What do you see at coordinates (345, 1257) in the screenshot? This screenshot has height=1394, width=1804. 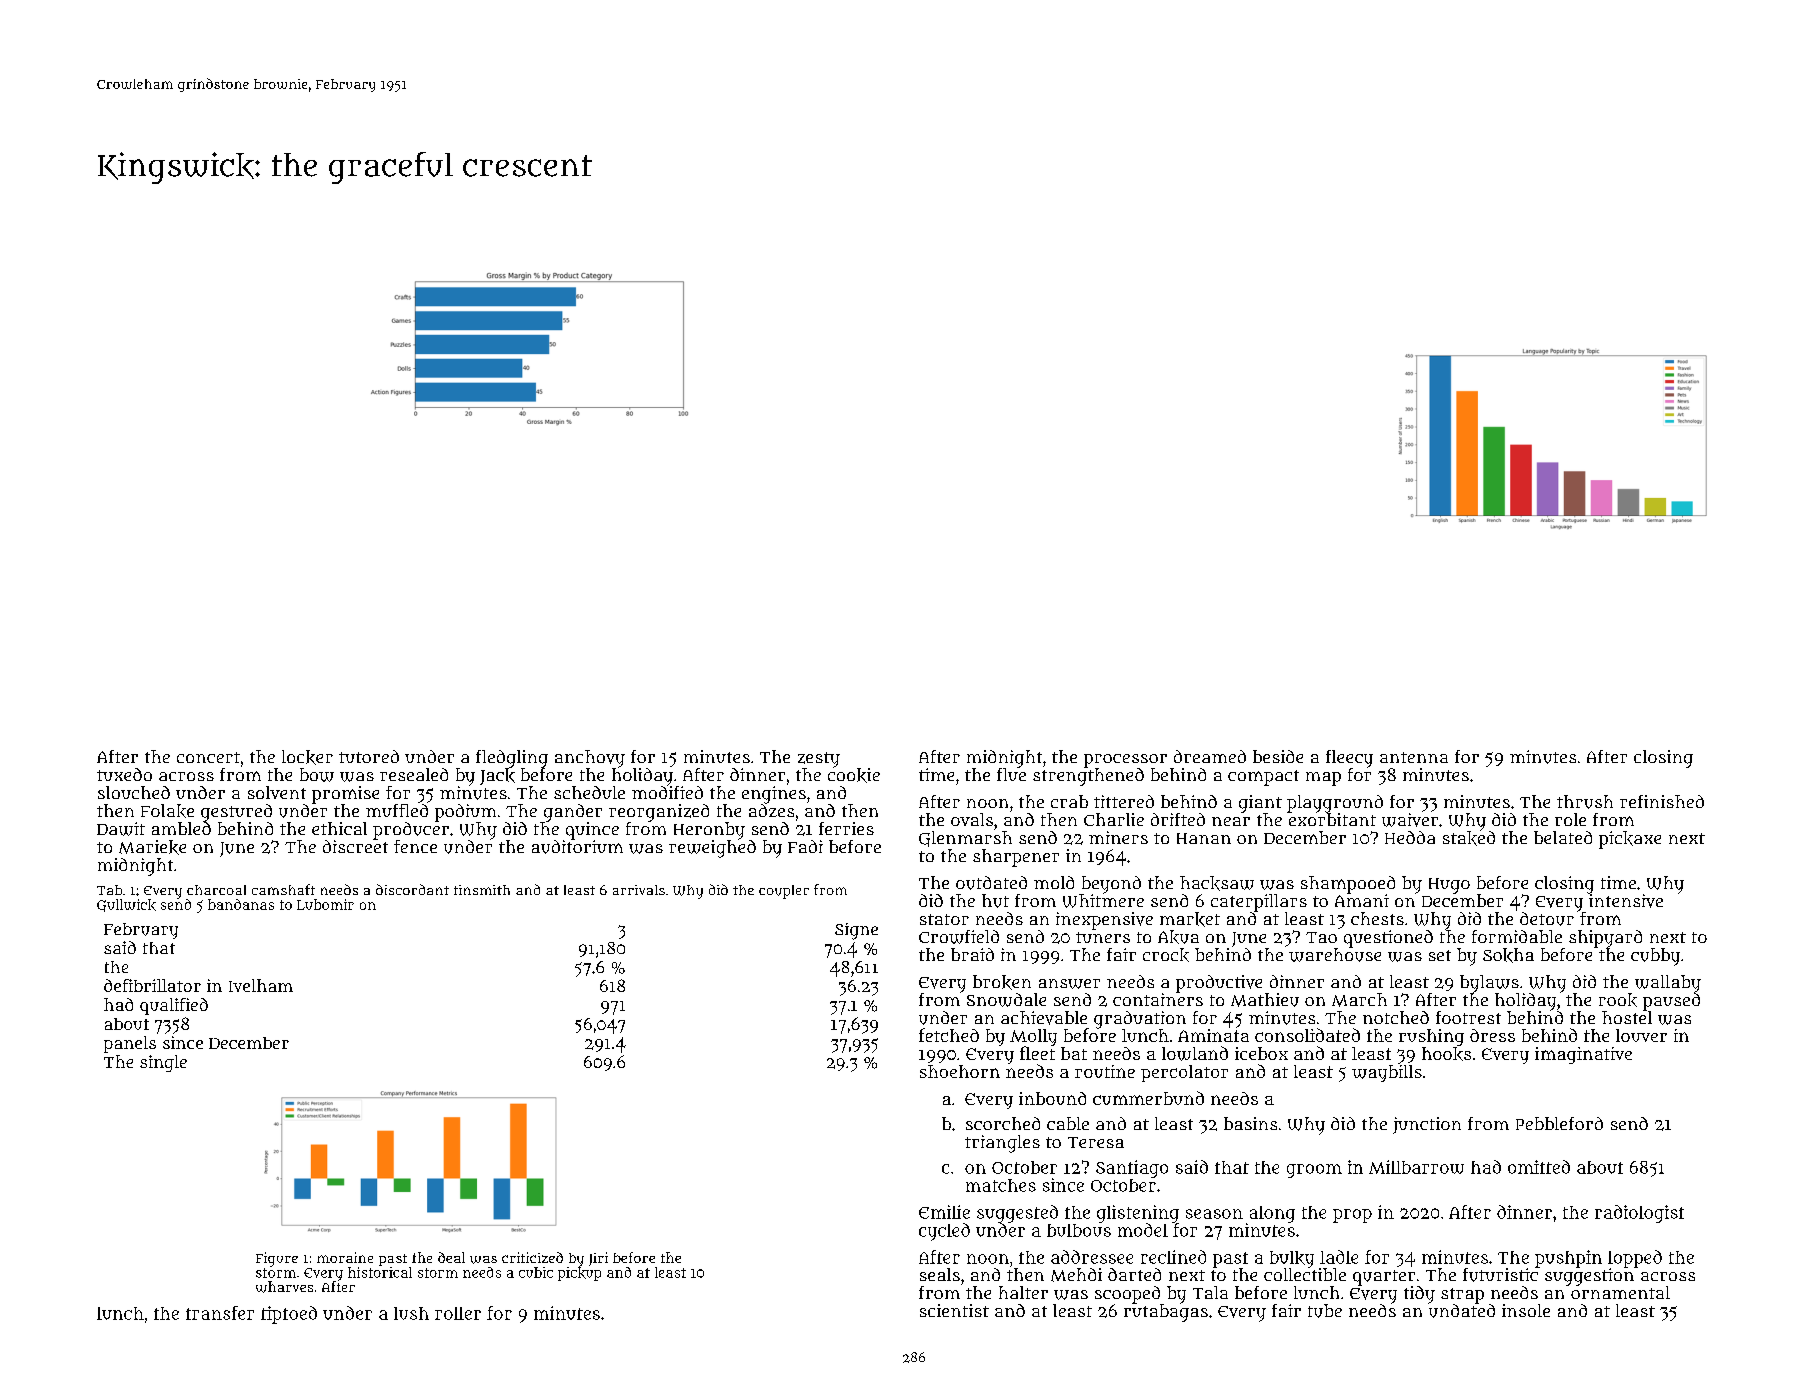 I see `moraine` at bounding box center [345, 1257].
